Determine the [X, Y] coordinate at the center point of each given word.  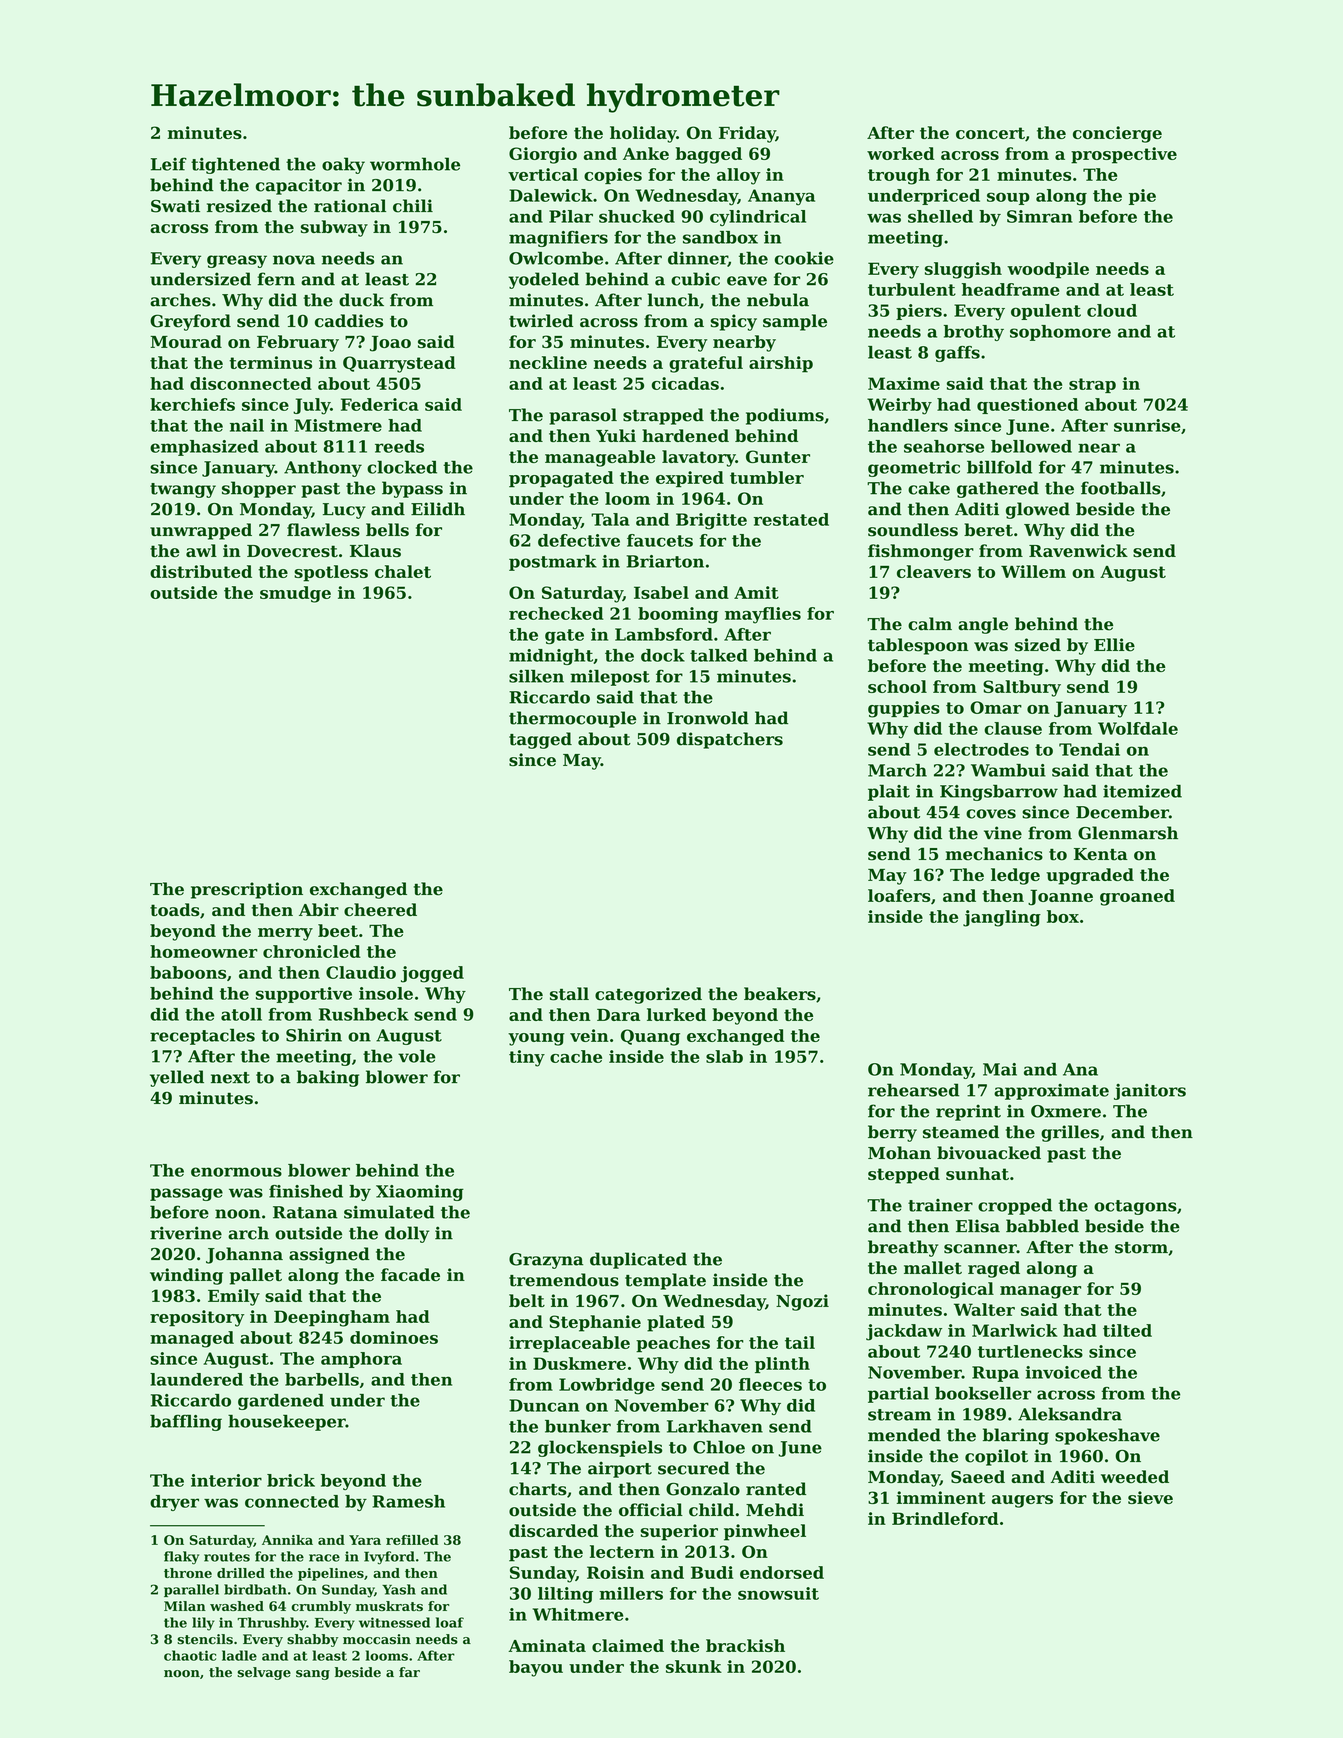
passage [186, 1194]
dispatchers [730, 740]
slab [724, 1056]
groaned [1137, 897]
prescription [247, 890]
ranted [776, 1489]
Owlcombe [556, 258]
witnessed [394, 1622]
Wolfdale [1138, 728]
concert [990, 133]
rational [350, 206]
